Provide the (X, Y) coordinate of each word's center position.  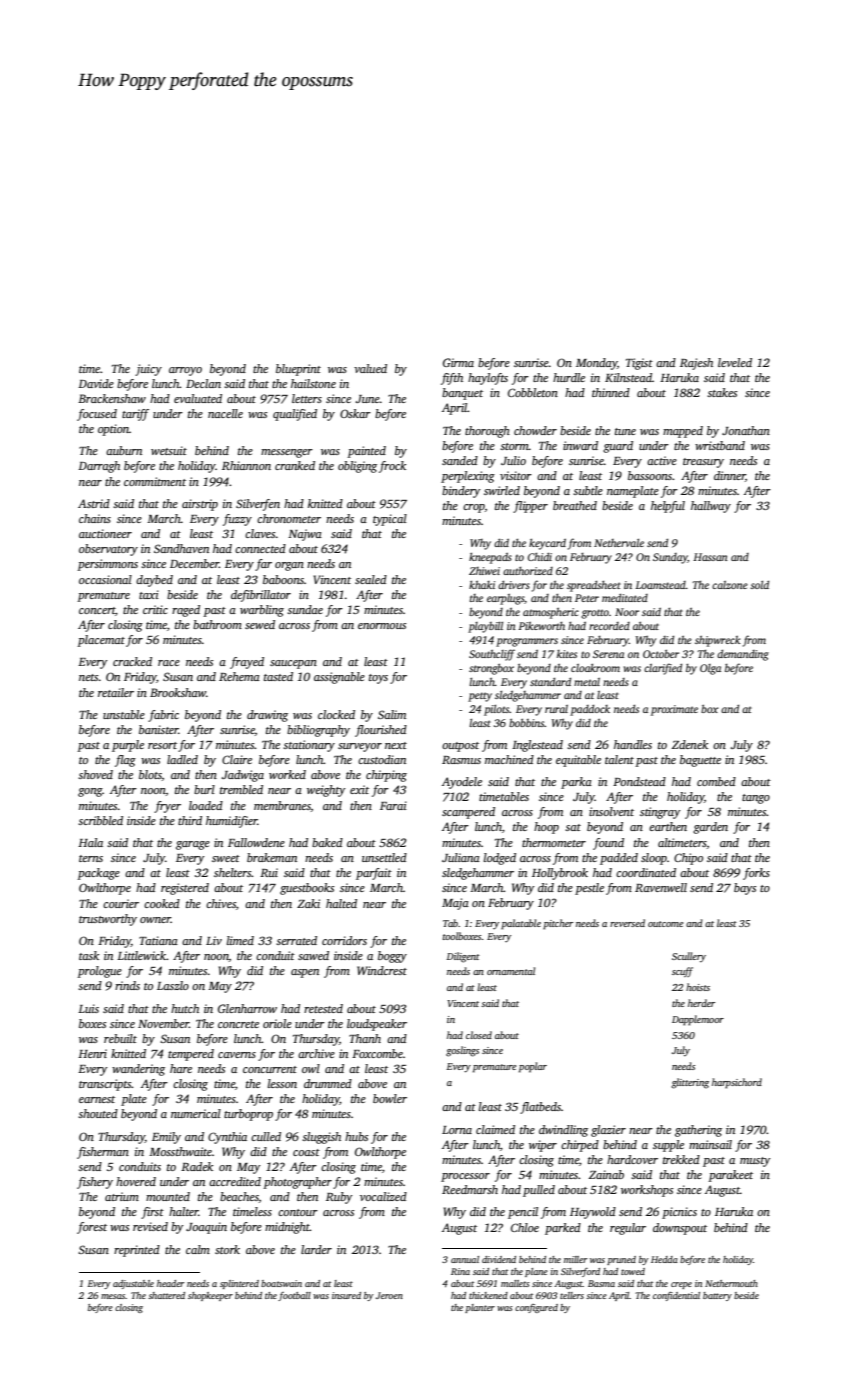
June (367, 399)
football (294, 1296)
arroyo (185, 371)
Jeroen (389, 1295)
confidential (676, 1296)
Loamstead (660, 585)
